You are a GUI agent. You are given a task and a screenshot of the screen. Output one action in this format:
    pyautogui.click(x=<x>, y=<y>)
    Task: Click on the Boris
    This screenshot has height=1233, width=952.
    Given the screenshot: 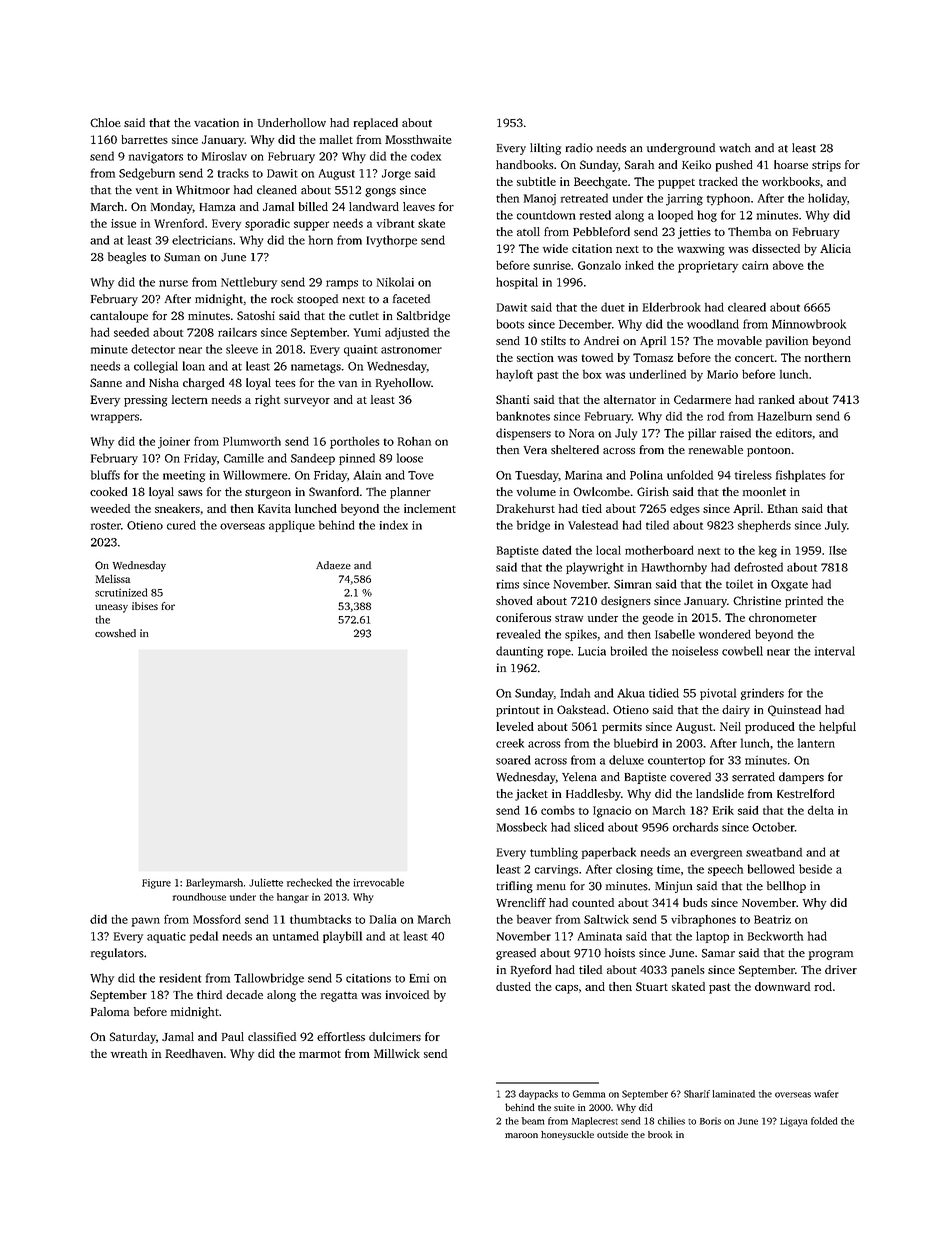 What is the action you would take?
    pyautogui.click(x=710, y=1121)
